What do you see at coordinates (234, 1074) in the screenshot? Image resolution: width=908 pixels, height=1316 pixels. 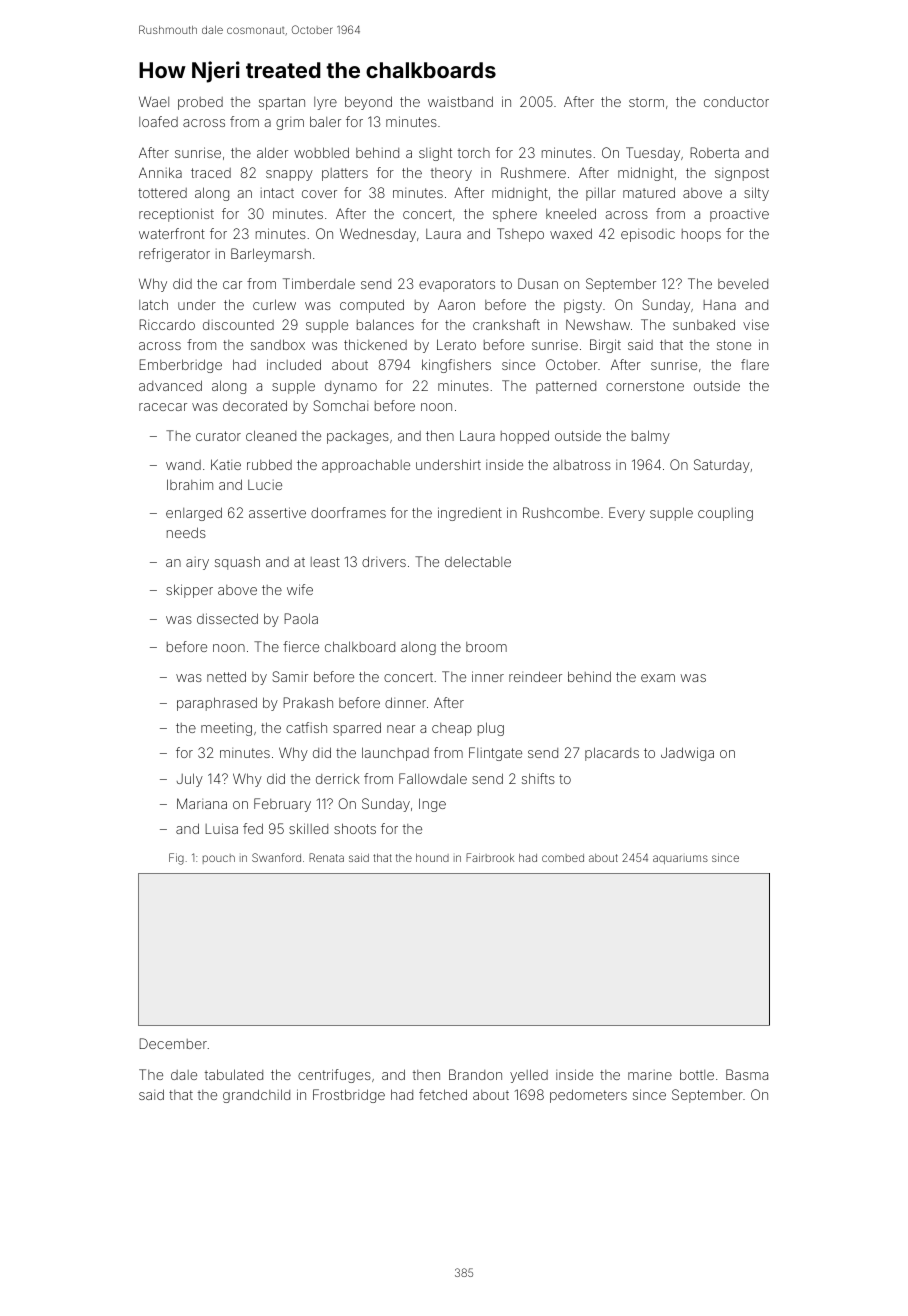 I see `tabulated` at bounding box center [234, 1074].
